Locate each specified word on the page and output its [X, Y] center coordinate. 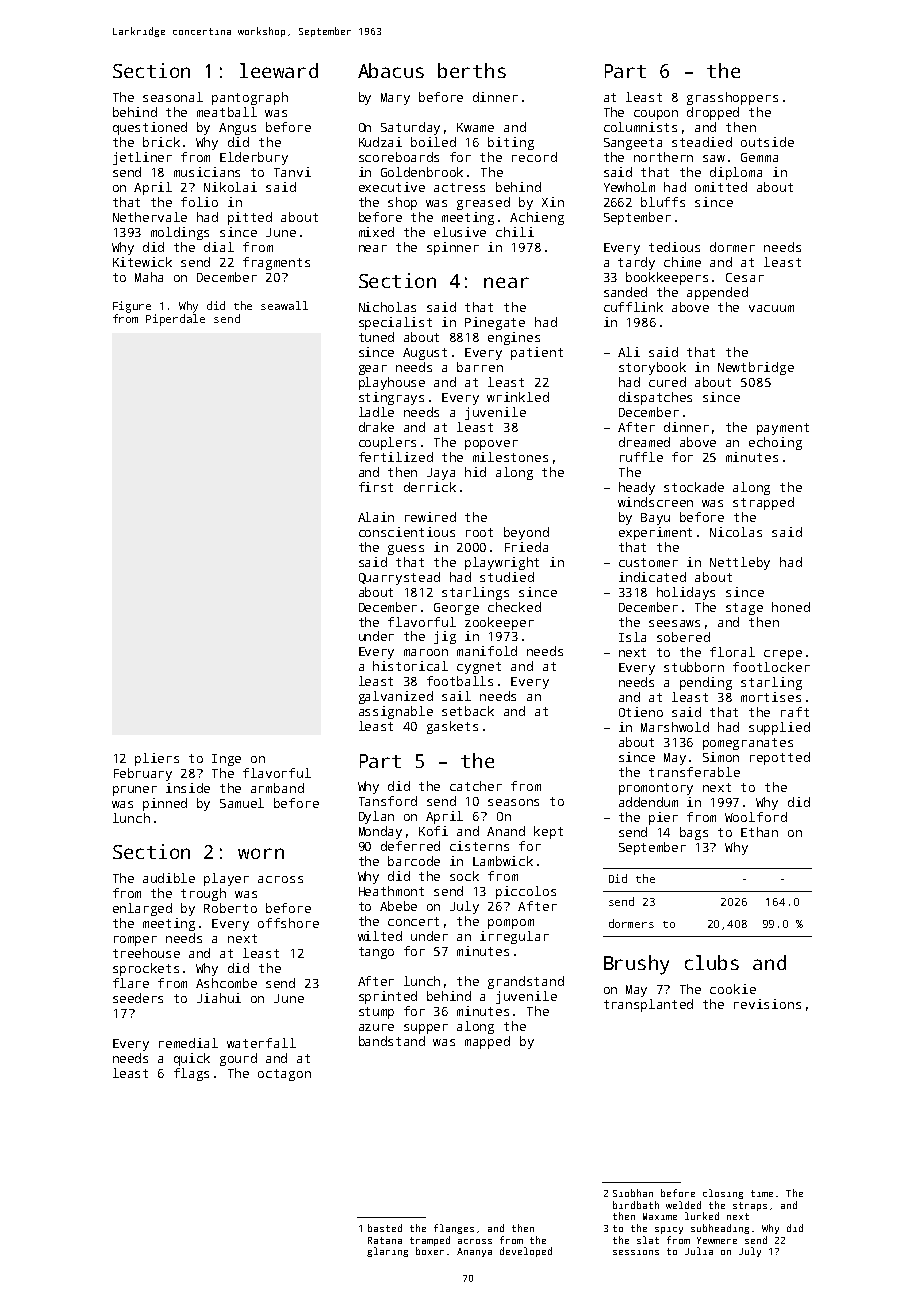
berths [472, 70]
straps [750, 1206]
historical [410, 666]
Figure [132, 307]
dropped [713, 113]
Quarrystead [399, 578]
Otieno [641, 712]
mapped [487, 1042]
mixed [376, 232]
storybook [652, 368]
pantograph [250, 98]
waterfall [261, 1043]
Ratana [385, 1240]
